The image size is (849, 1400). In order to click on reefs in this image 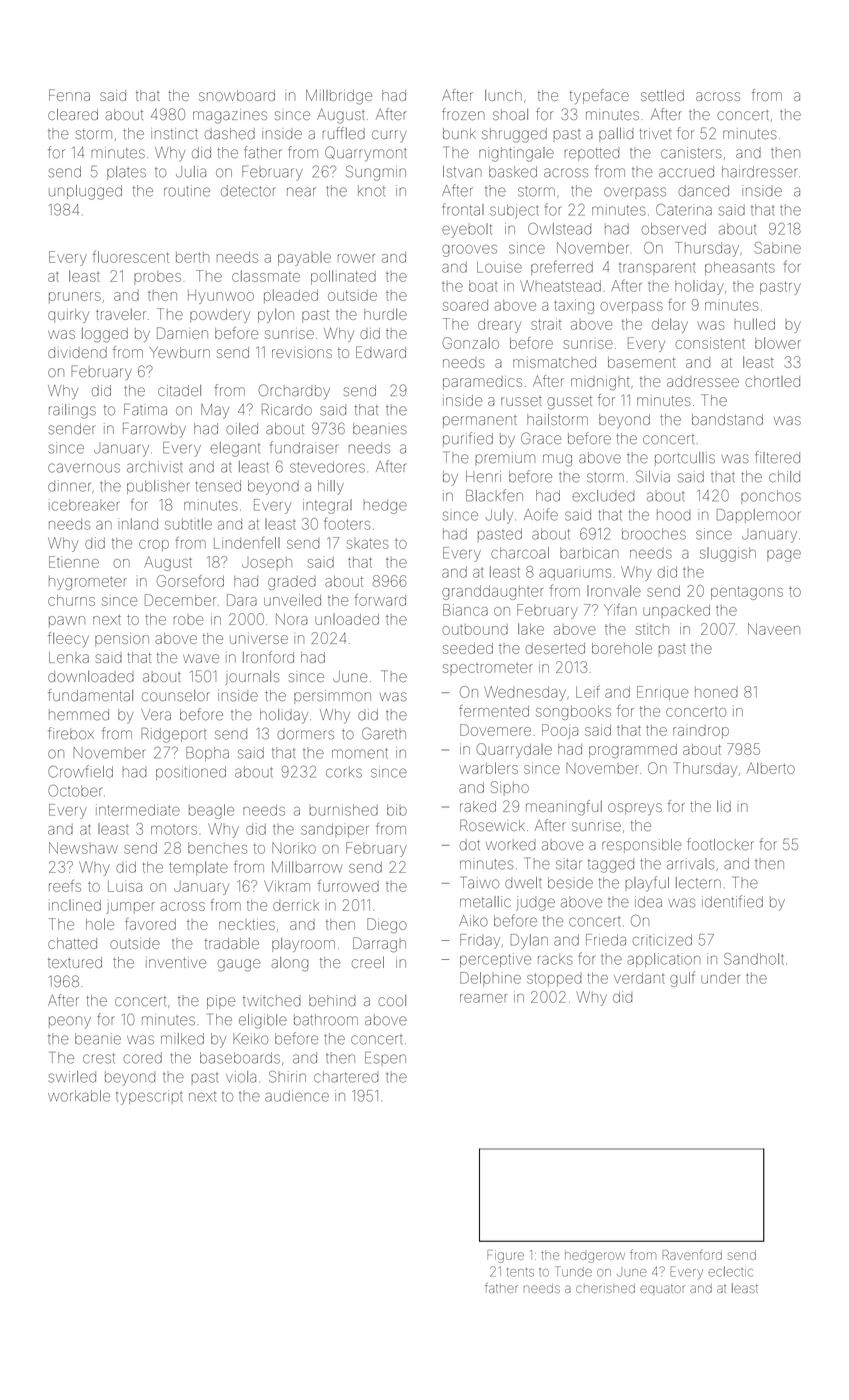, I will do `click(65, 886)`.
